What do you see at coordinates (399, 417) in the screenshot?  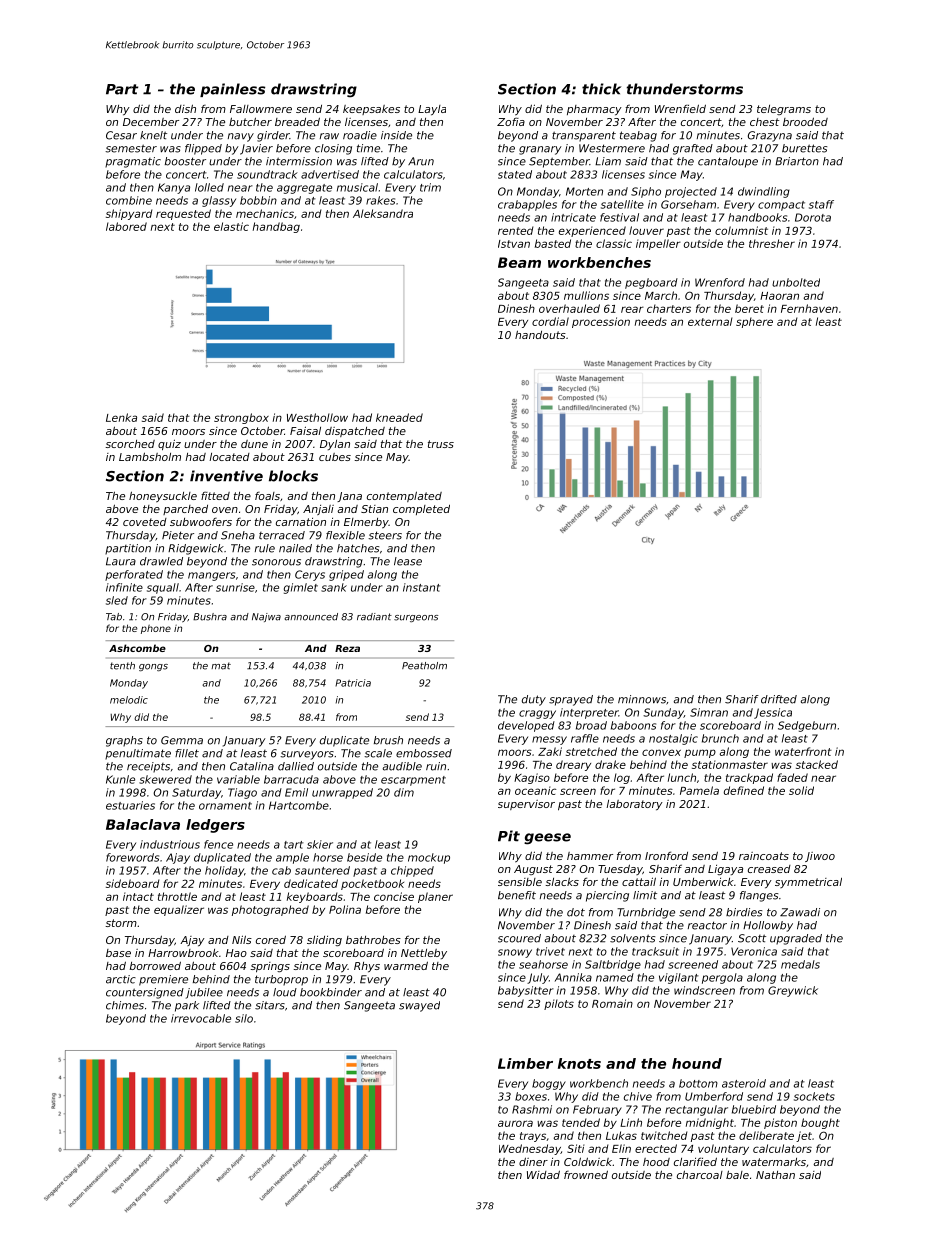 I see `kneaded` at bounding box center [399, 417].
